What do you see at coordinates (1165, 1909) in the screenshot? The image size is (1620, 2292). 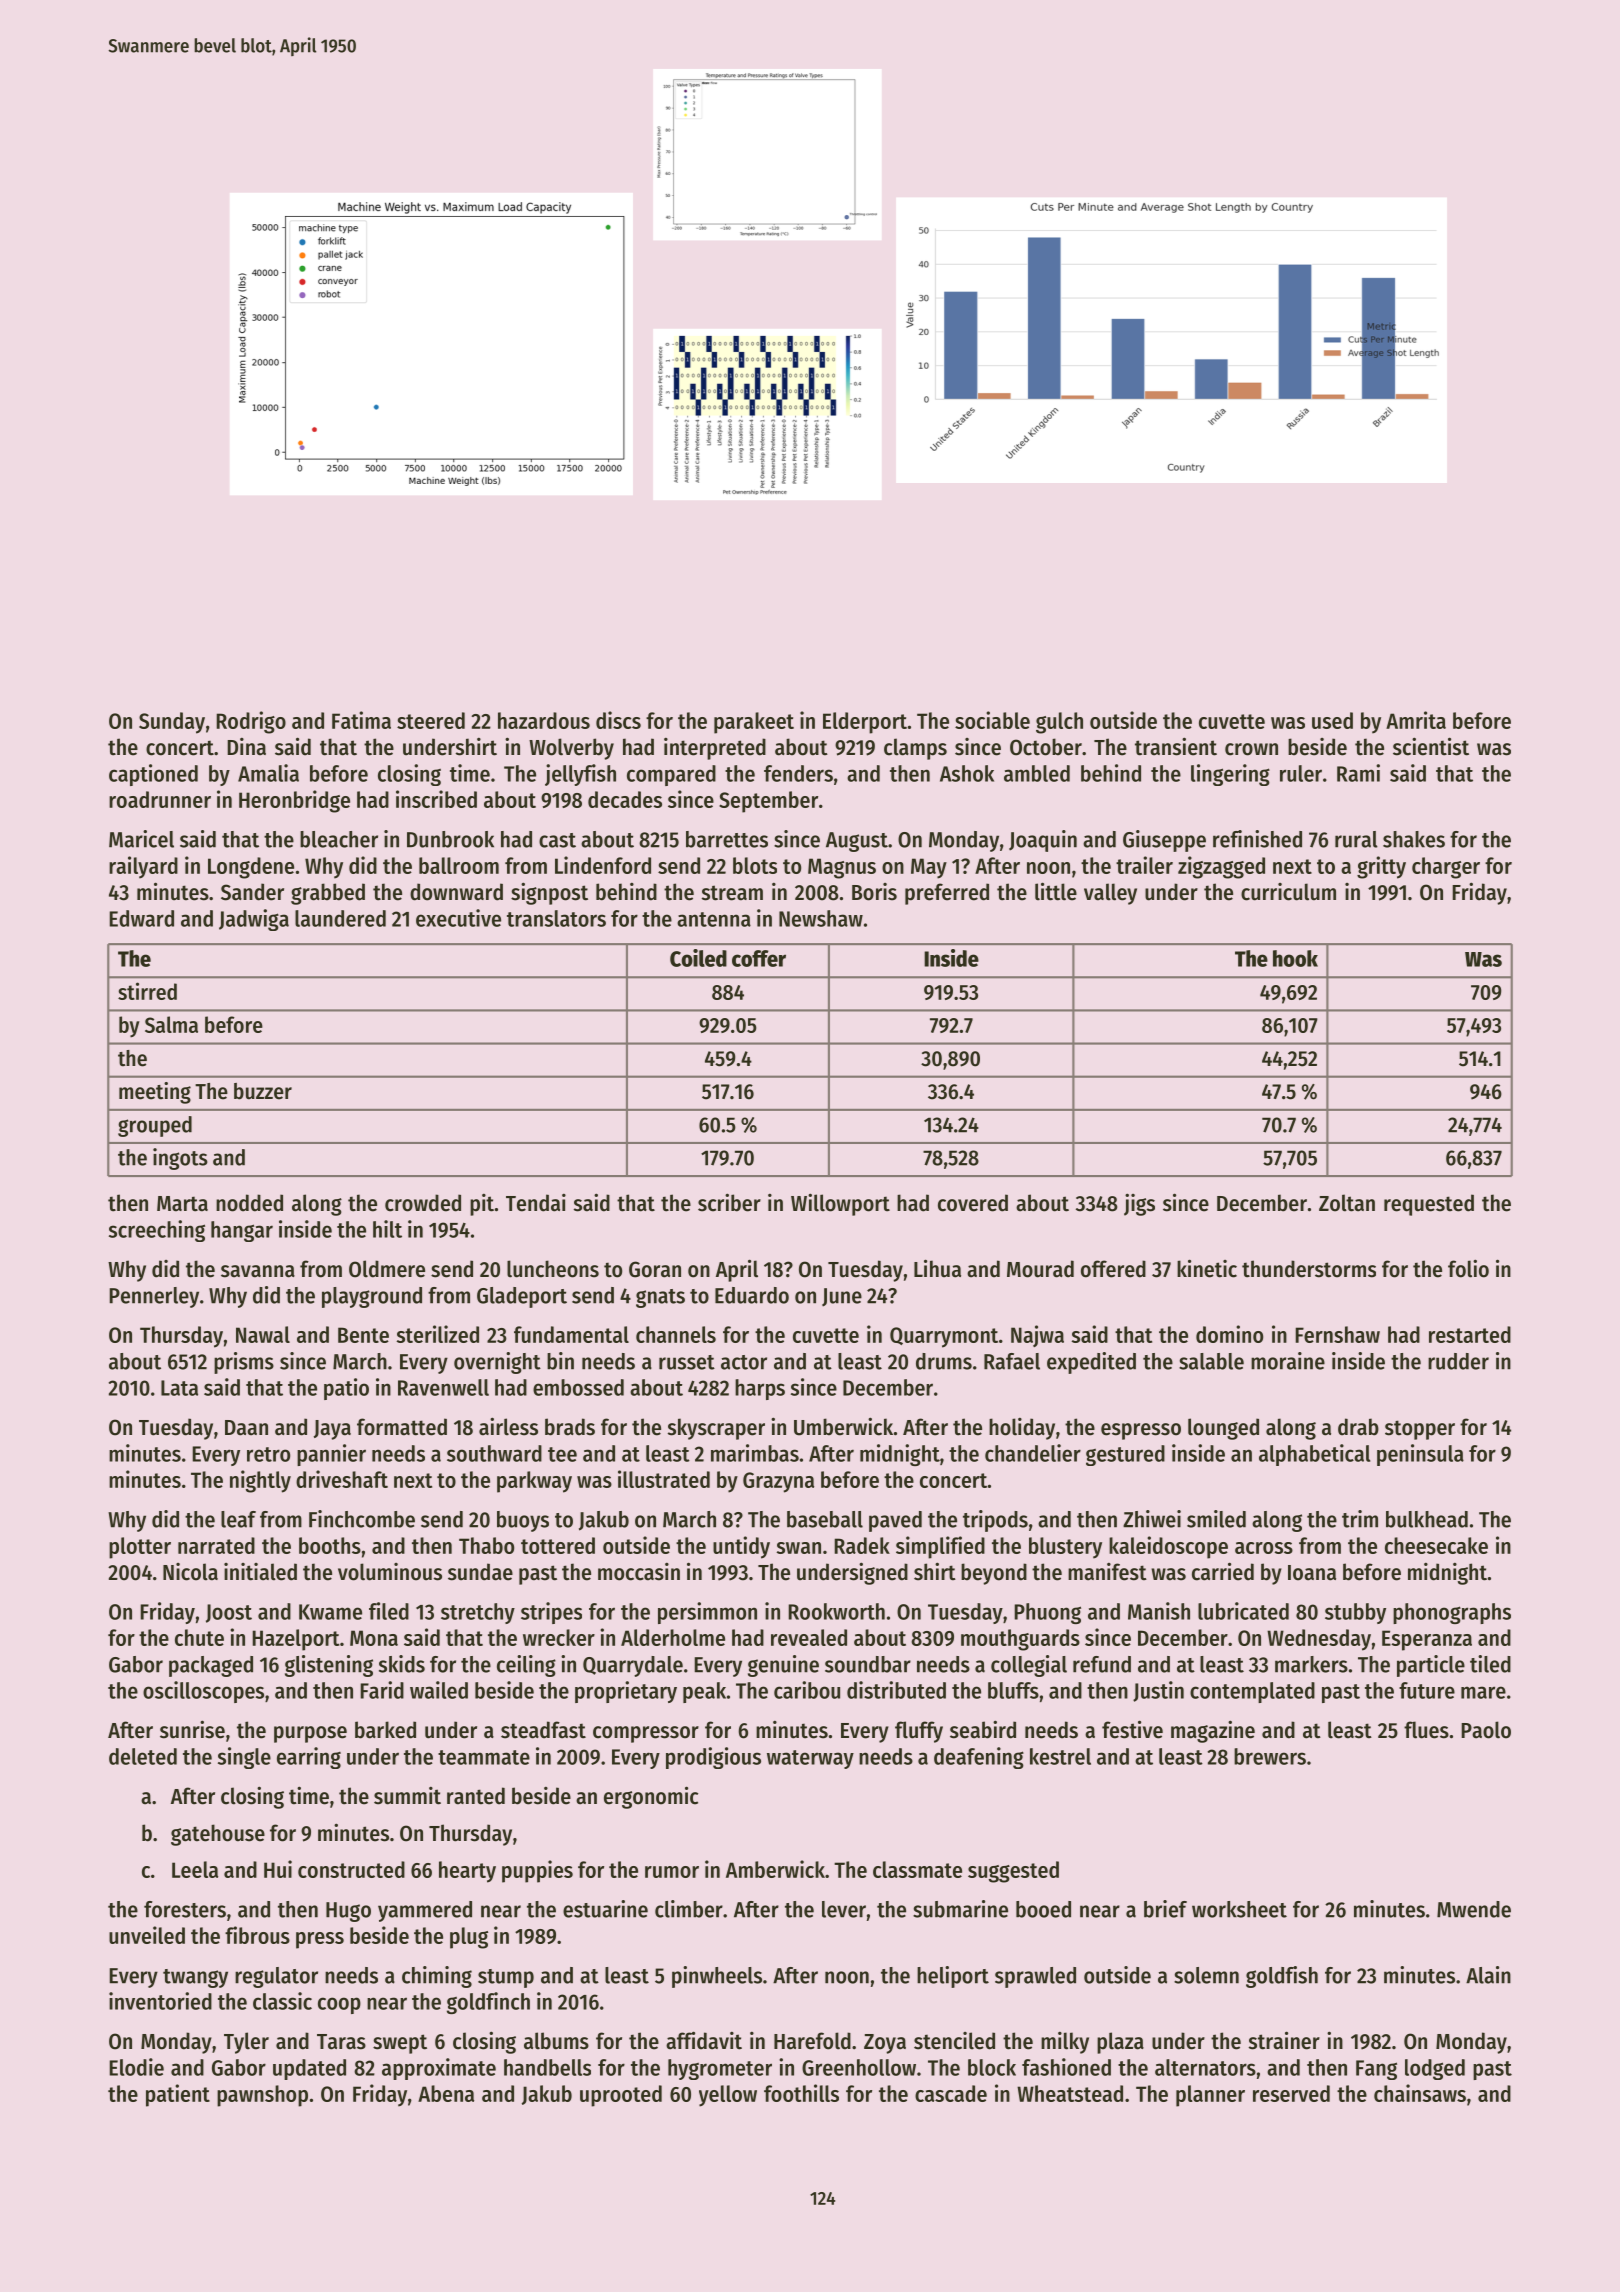 I see `brief` at bounding box center [1165, 1909].
